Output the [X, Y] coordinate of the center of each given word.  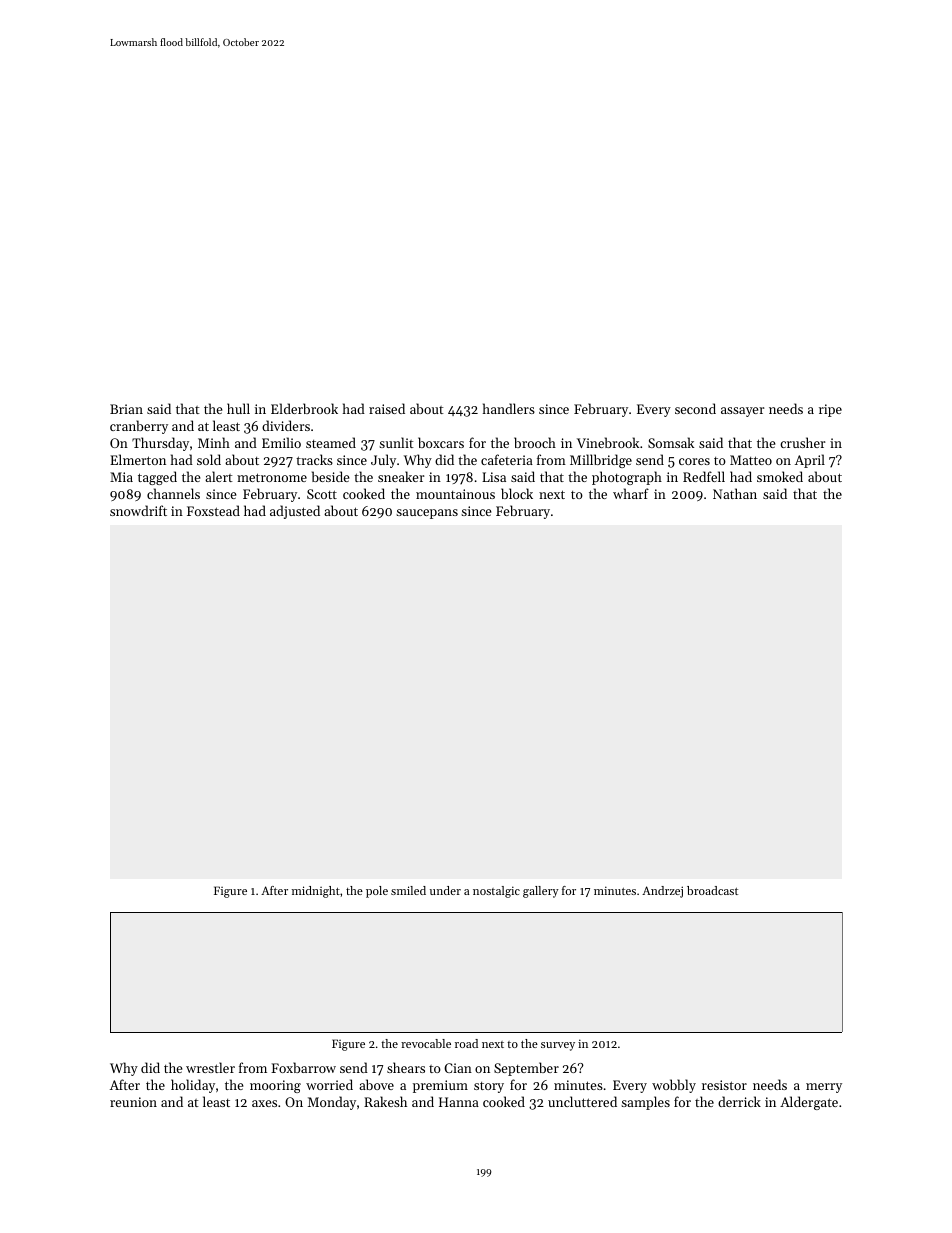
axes [264, 1103]
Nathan [735, 493]
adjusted [295, 512]
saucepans [427, 514]
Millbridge [601, 461]
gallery [541, 892]
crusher [802, 442]
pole [377, 892]
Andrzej [662, 892]
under [445, 890]
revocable [426, 1043]
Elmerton [138, 459]
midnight [316, 892]
